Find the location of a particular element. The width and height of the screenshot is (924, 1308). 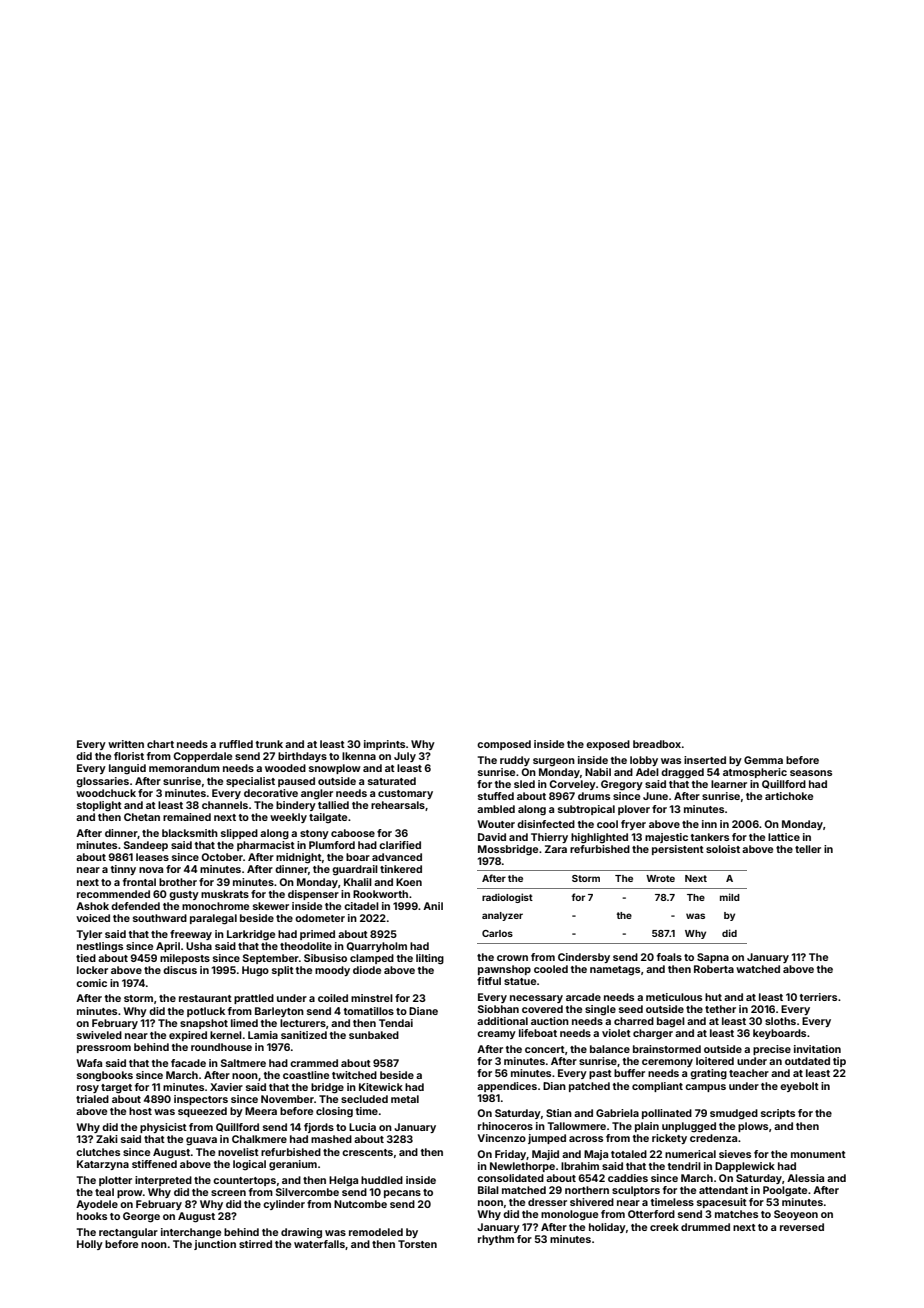

Khalil is located at coordinates (358, 882).
